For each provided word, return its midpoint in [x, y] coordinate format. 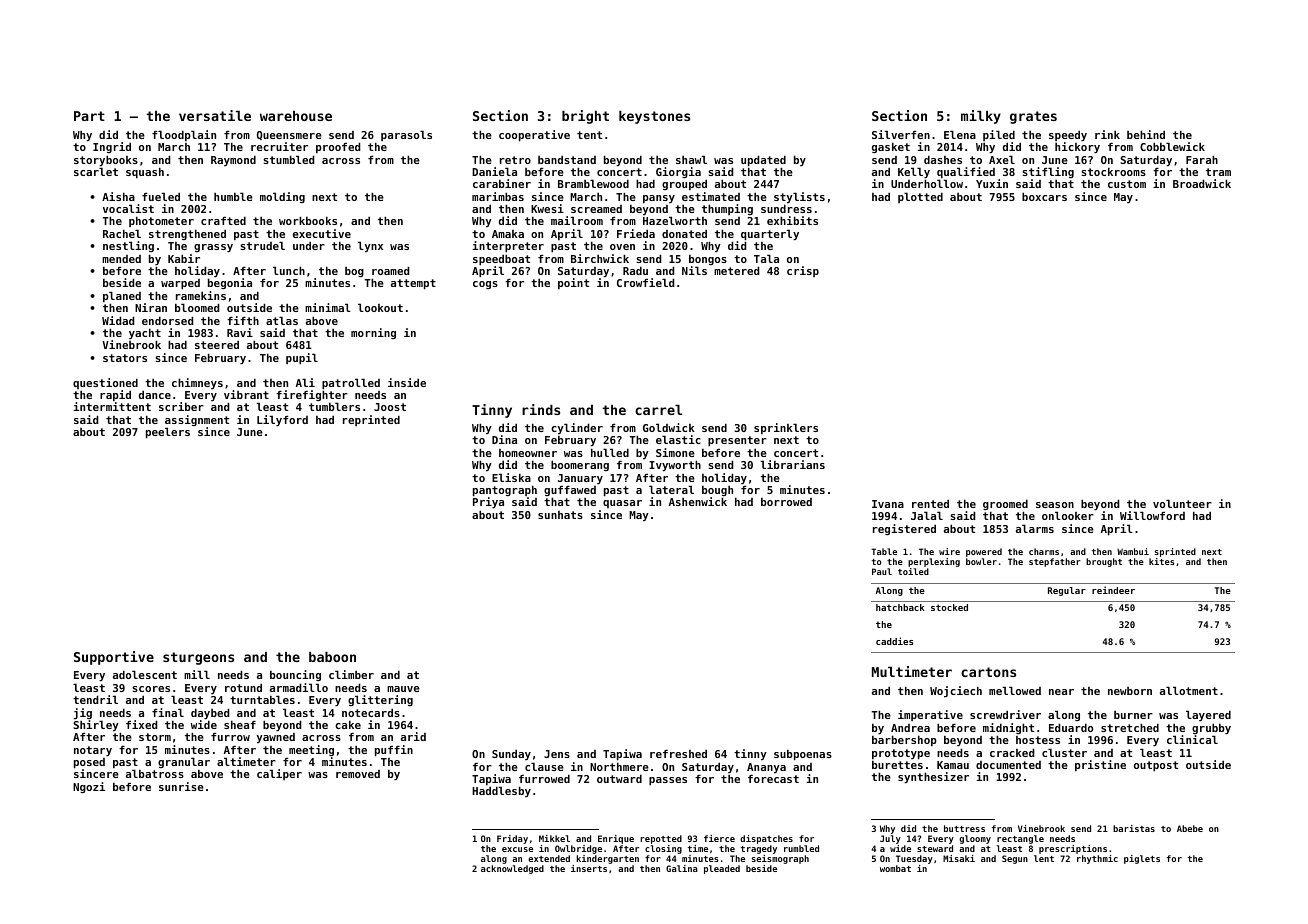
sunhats [560, 515]
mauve [403, 689]
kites [1161, 561]
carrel [658, 410]
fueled [161, 196]
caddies [894, 641]
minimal [328, 307]
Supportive [114, 658]
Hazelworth [675, 221]
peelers [168, 433]
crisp [803, 271]
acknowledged [512, 869]
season [1055, 505]
